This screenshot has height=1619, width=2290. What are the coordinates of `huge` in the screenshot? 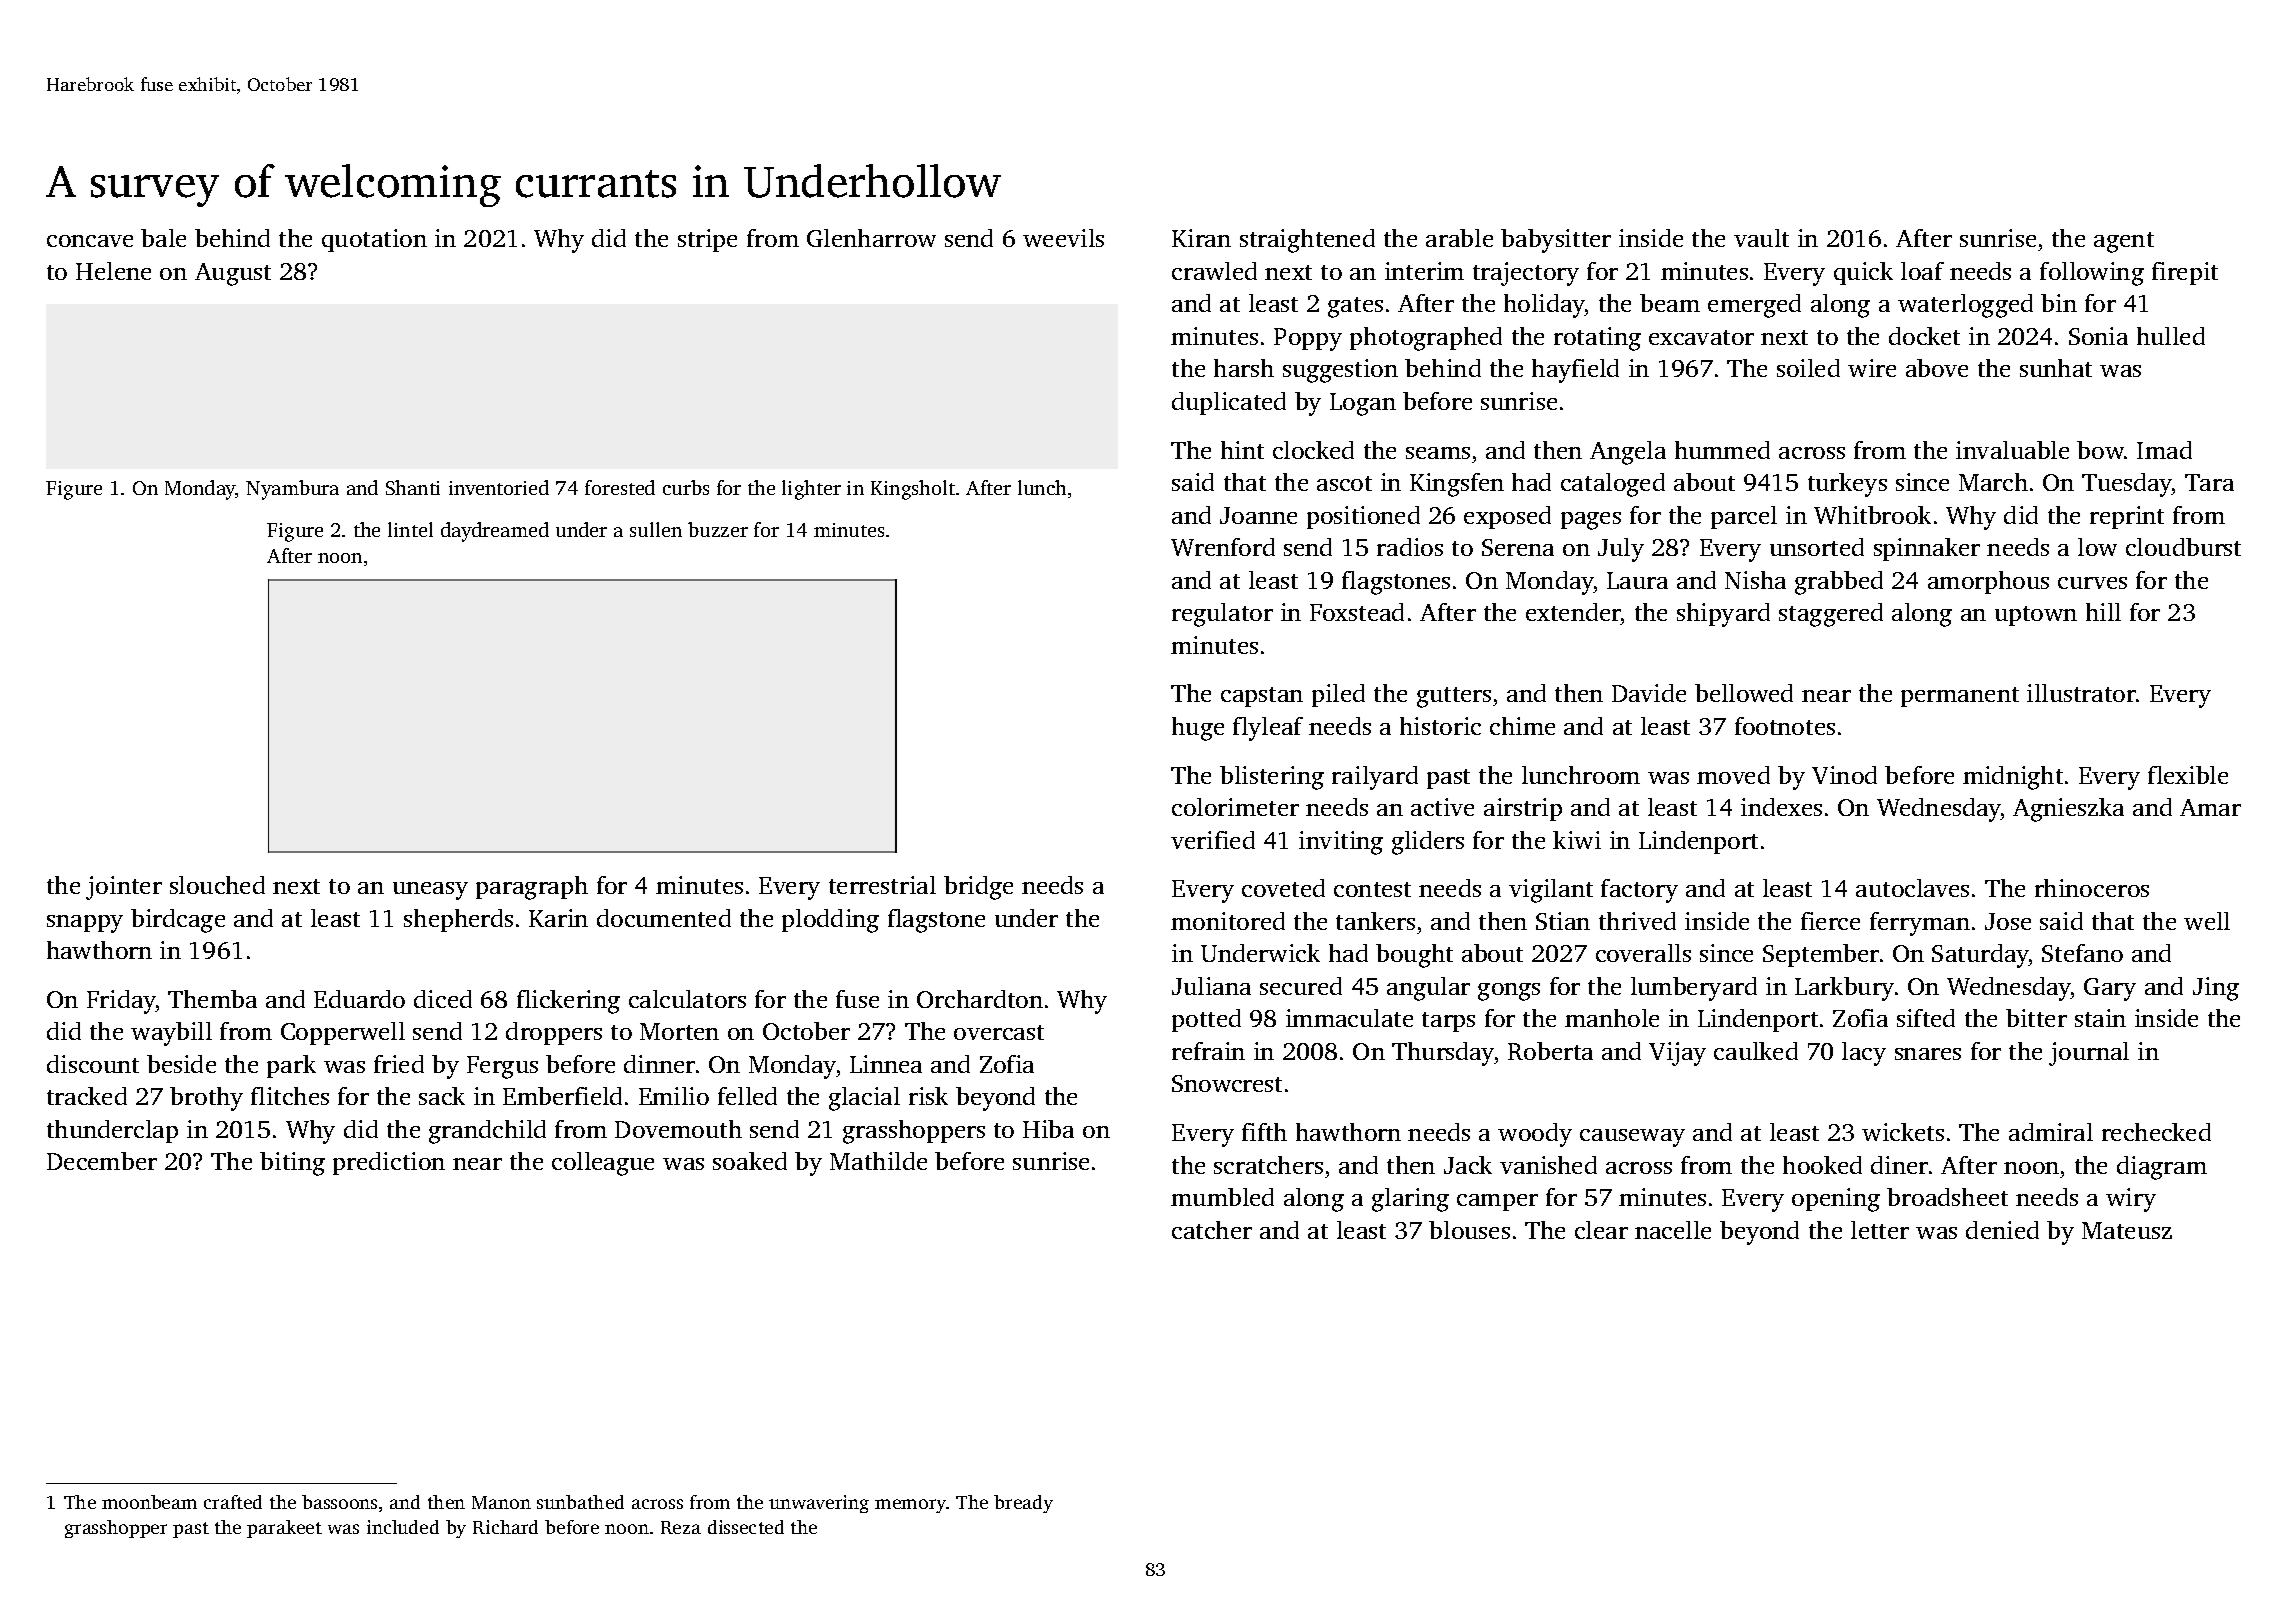 It's located at (1198, 729).
